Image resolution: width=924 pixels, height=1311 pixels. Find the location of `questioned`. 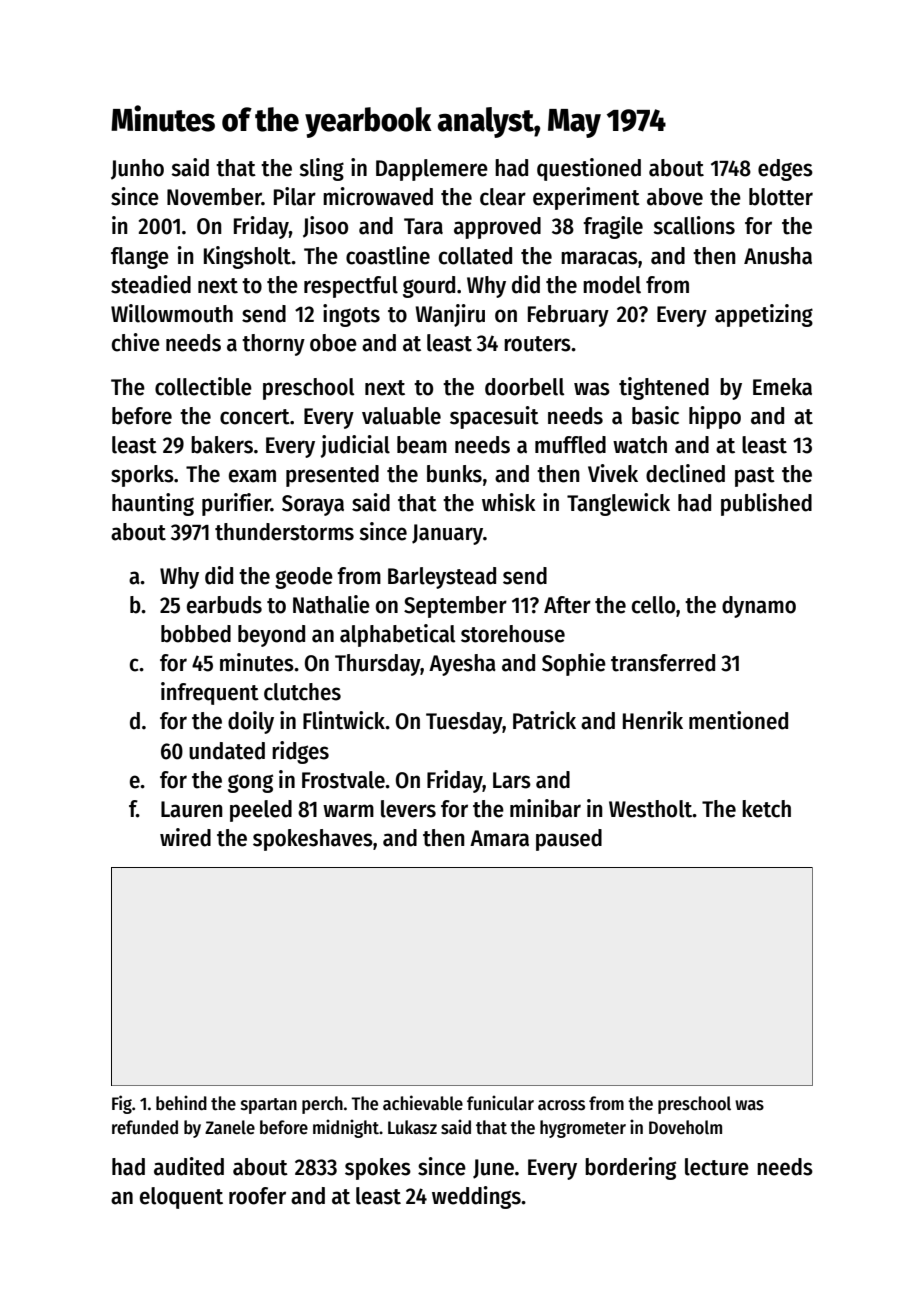

questioned is located at coordinates (589, 169).
